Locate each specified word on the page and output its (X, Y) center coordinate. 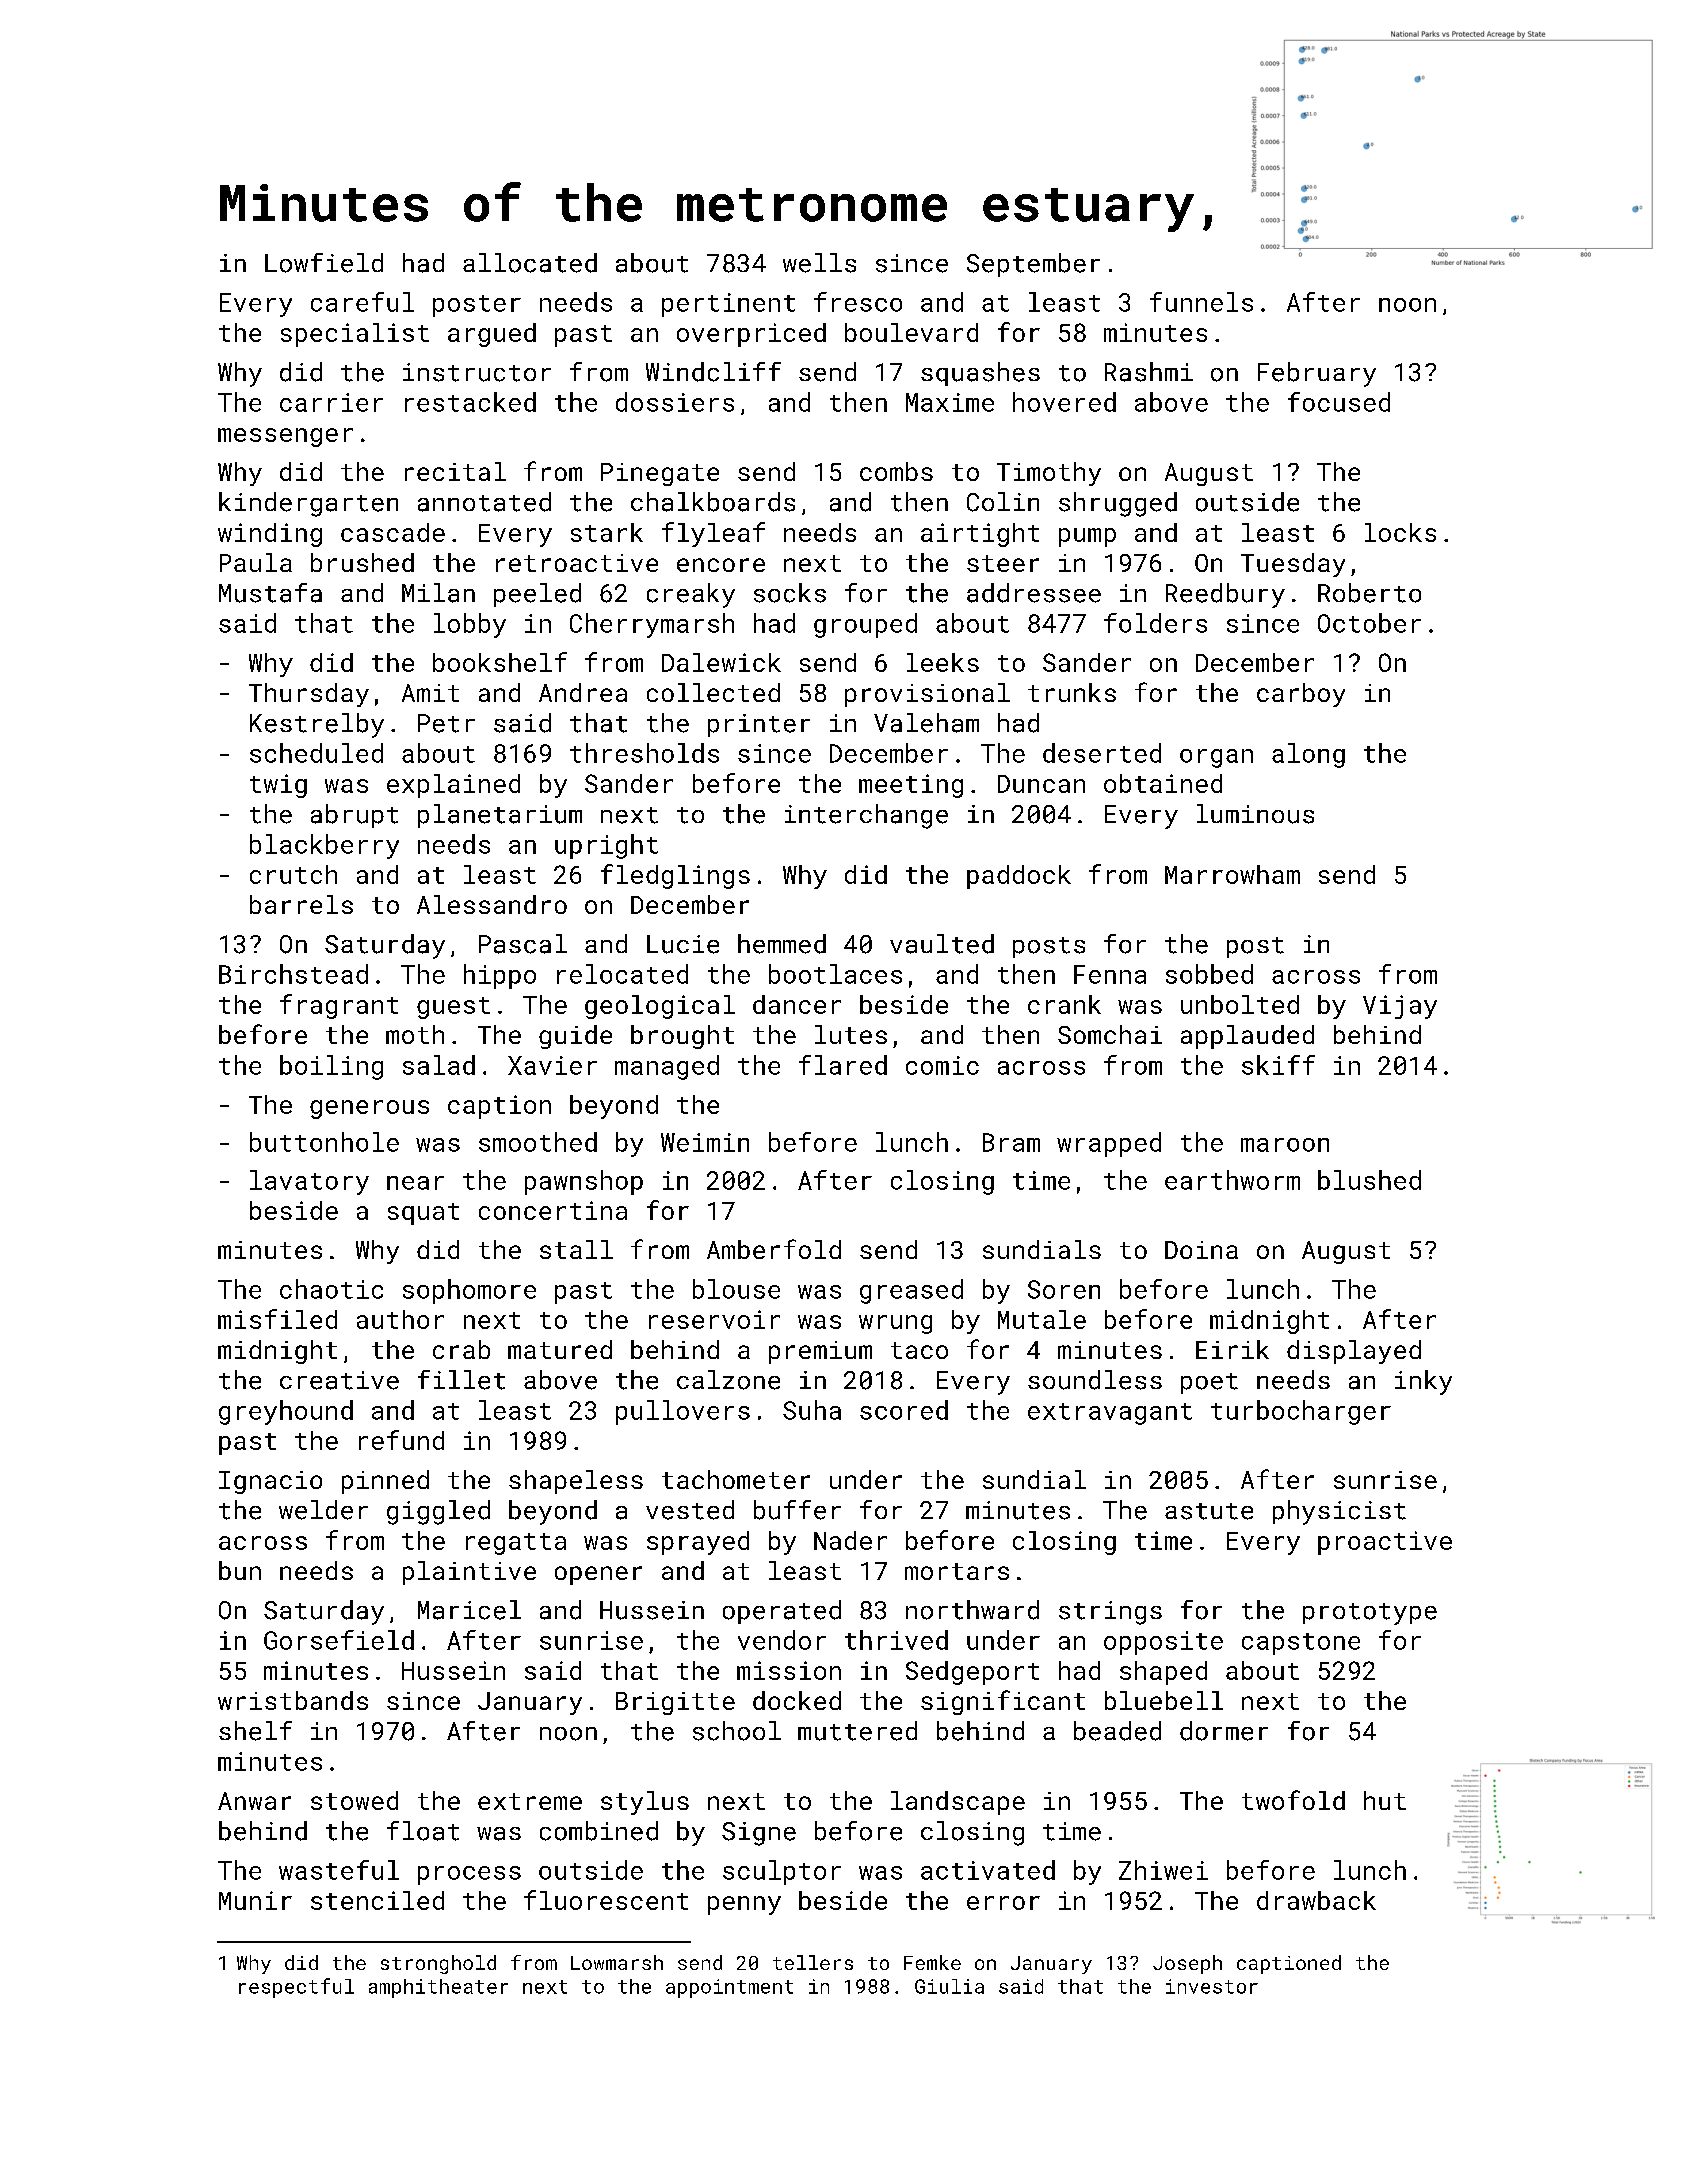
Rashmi (1149, 372)
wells (819, 263)
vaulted (942, 944)
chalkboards (713, 502)
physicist (1339, 1512)
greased (911, 1291)
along (1308, 755)
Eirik (1232, 1349)
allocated (530, 263)
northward (972, 1610)
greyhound (286, 1412)
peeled (537, 595)
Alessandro (492, 904)
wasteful (339, 1870)
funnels (1201, 302)
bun (240, 1570)
